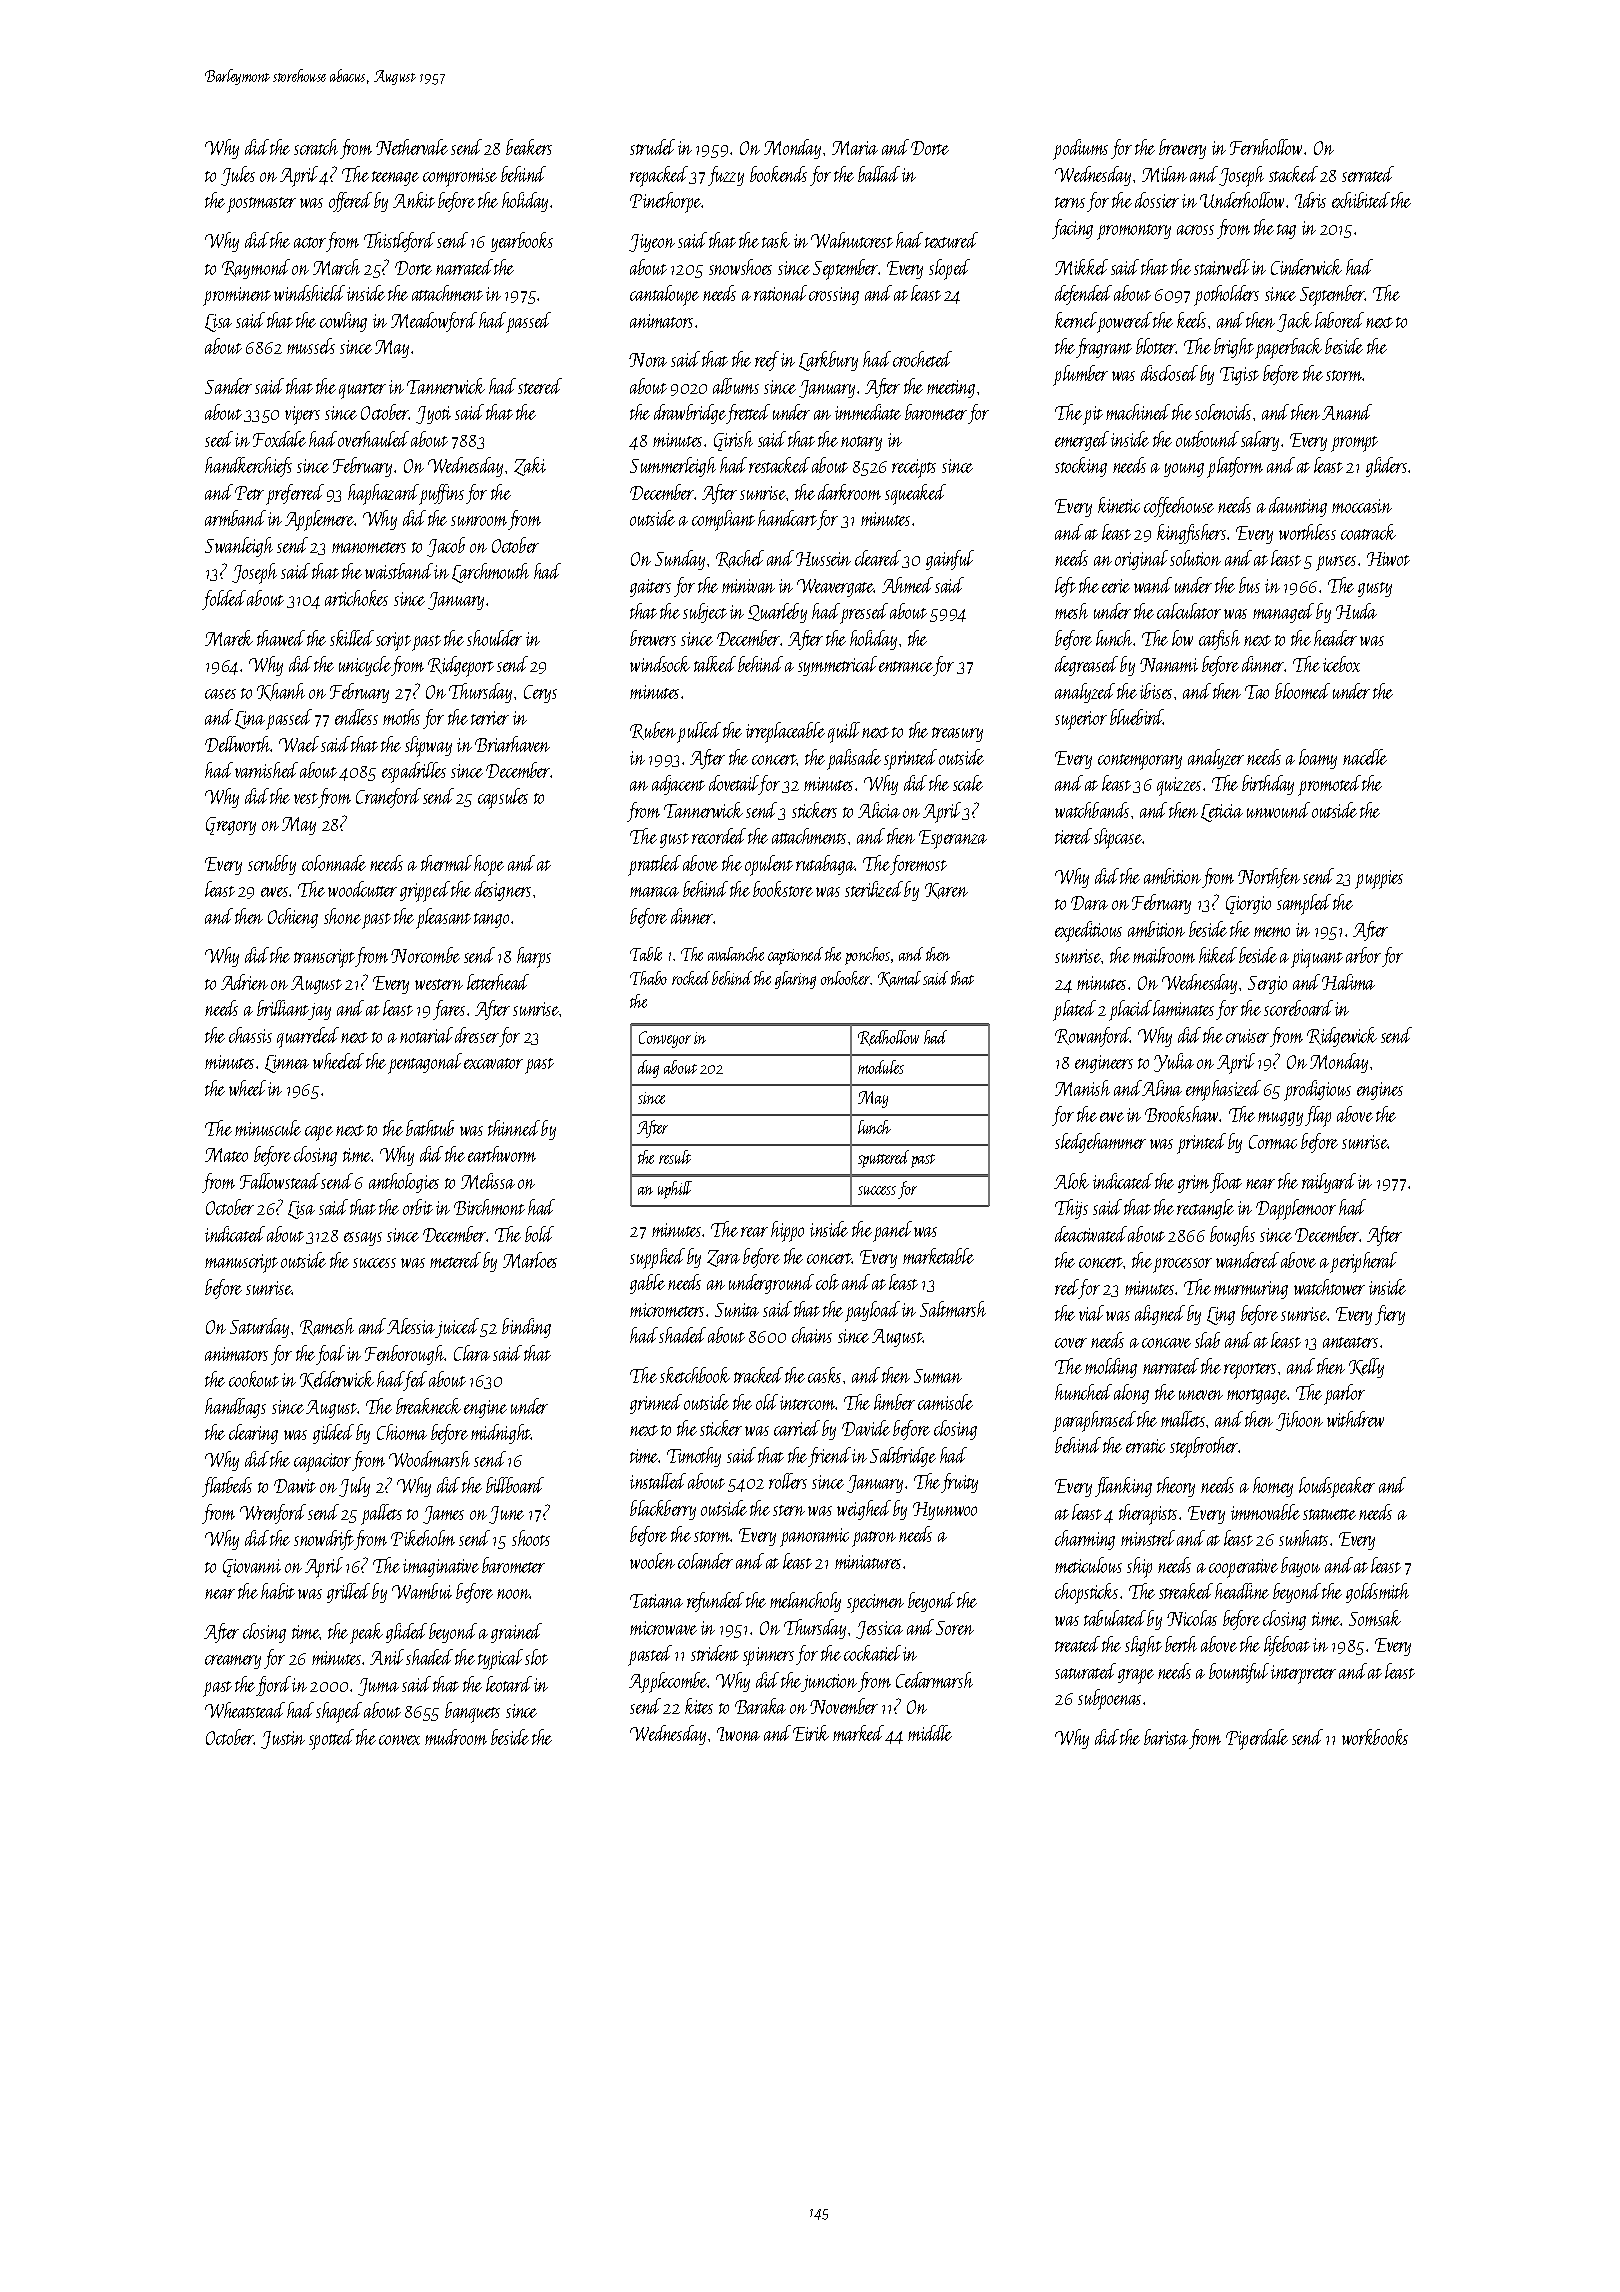 Image resolution: width=1620 pixels, height=2292 pixels. I want to click on designers, so click(503, 891).
